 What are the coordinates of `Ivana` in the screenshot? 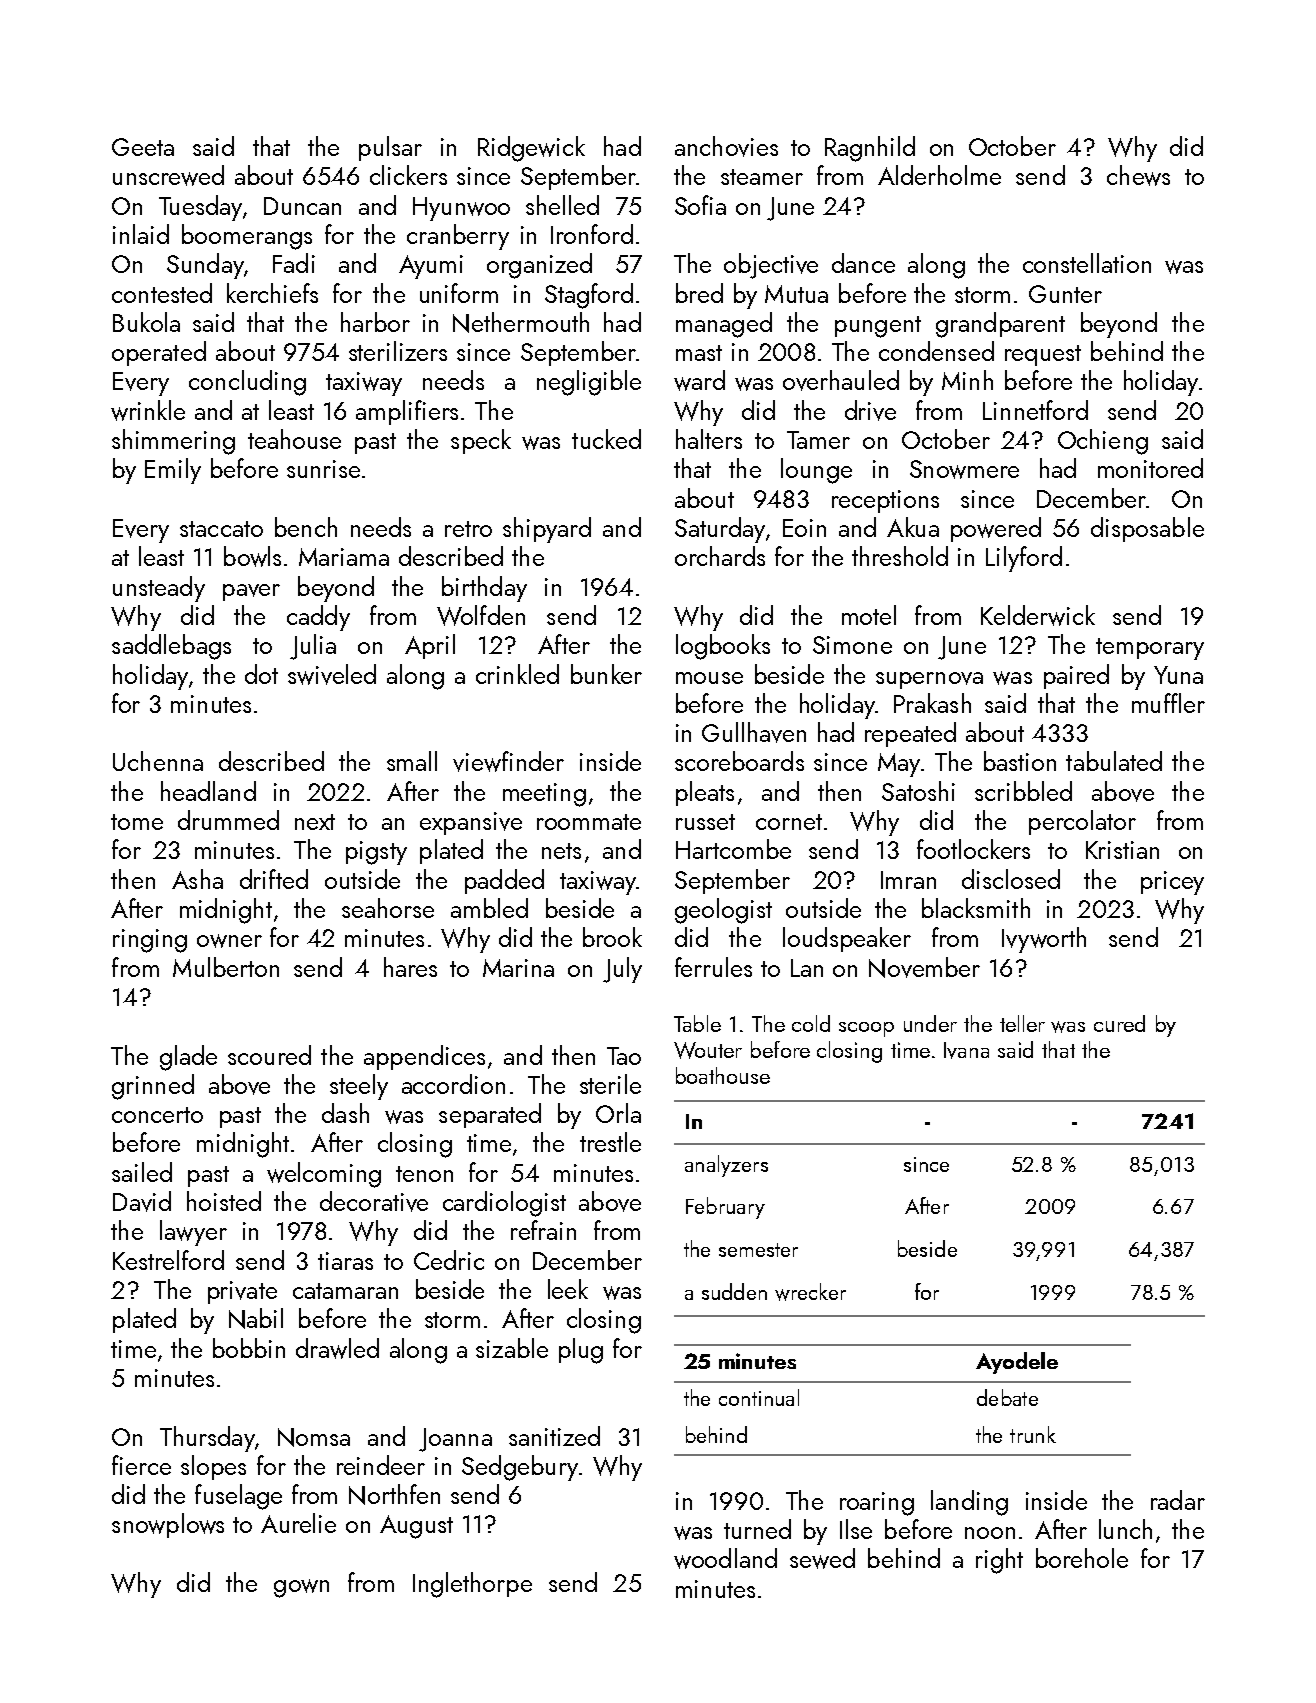 It's located at (966, 1050).
